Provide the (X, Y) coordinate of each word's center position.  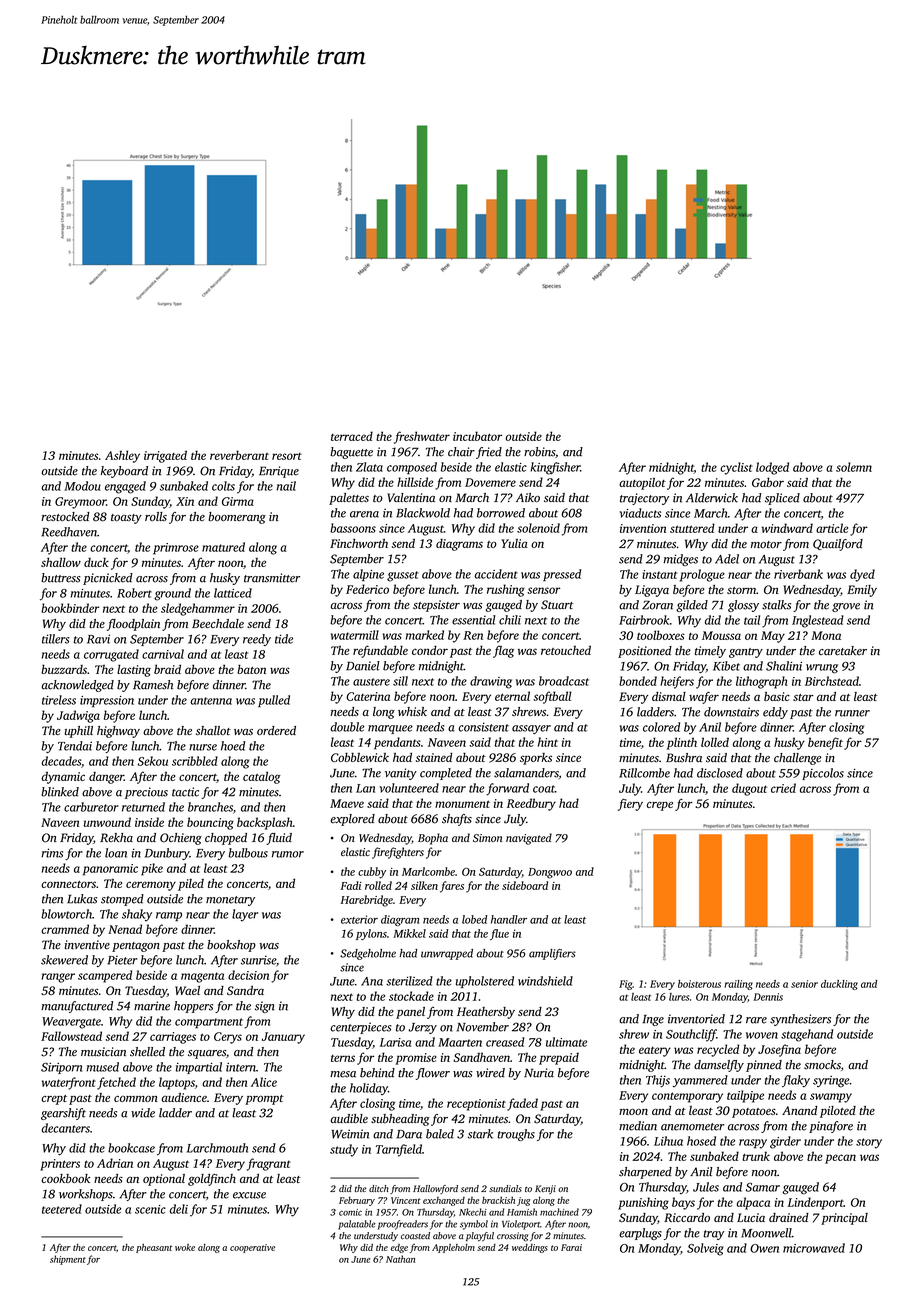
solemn (854, 467)
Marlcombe (428, 871)
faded (522, 1104)
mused (102, 1067)
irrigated (165, 456)
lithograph (762, 682)
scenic (150, 1209)
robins (539, 452)
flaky (796, 1081)
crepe (660, 806)
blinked (60, 792)
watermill (355, 635)
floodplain (133, 625)
